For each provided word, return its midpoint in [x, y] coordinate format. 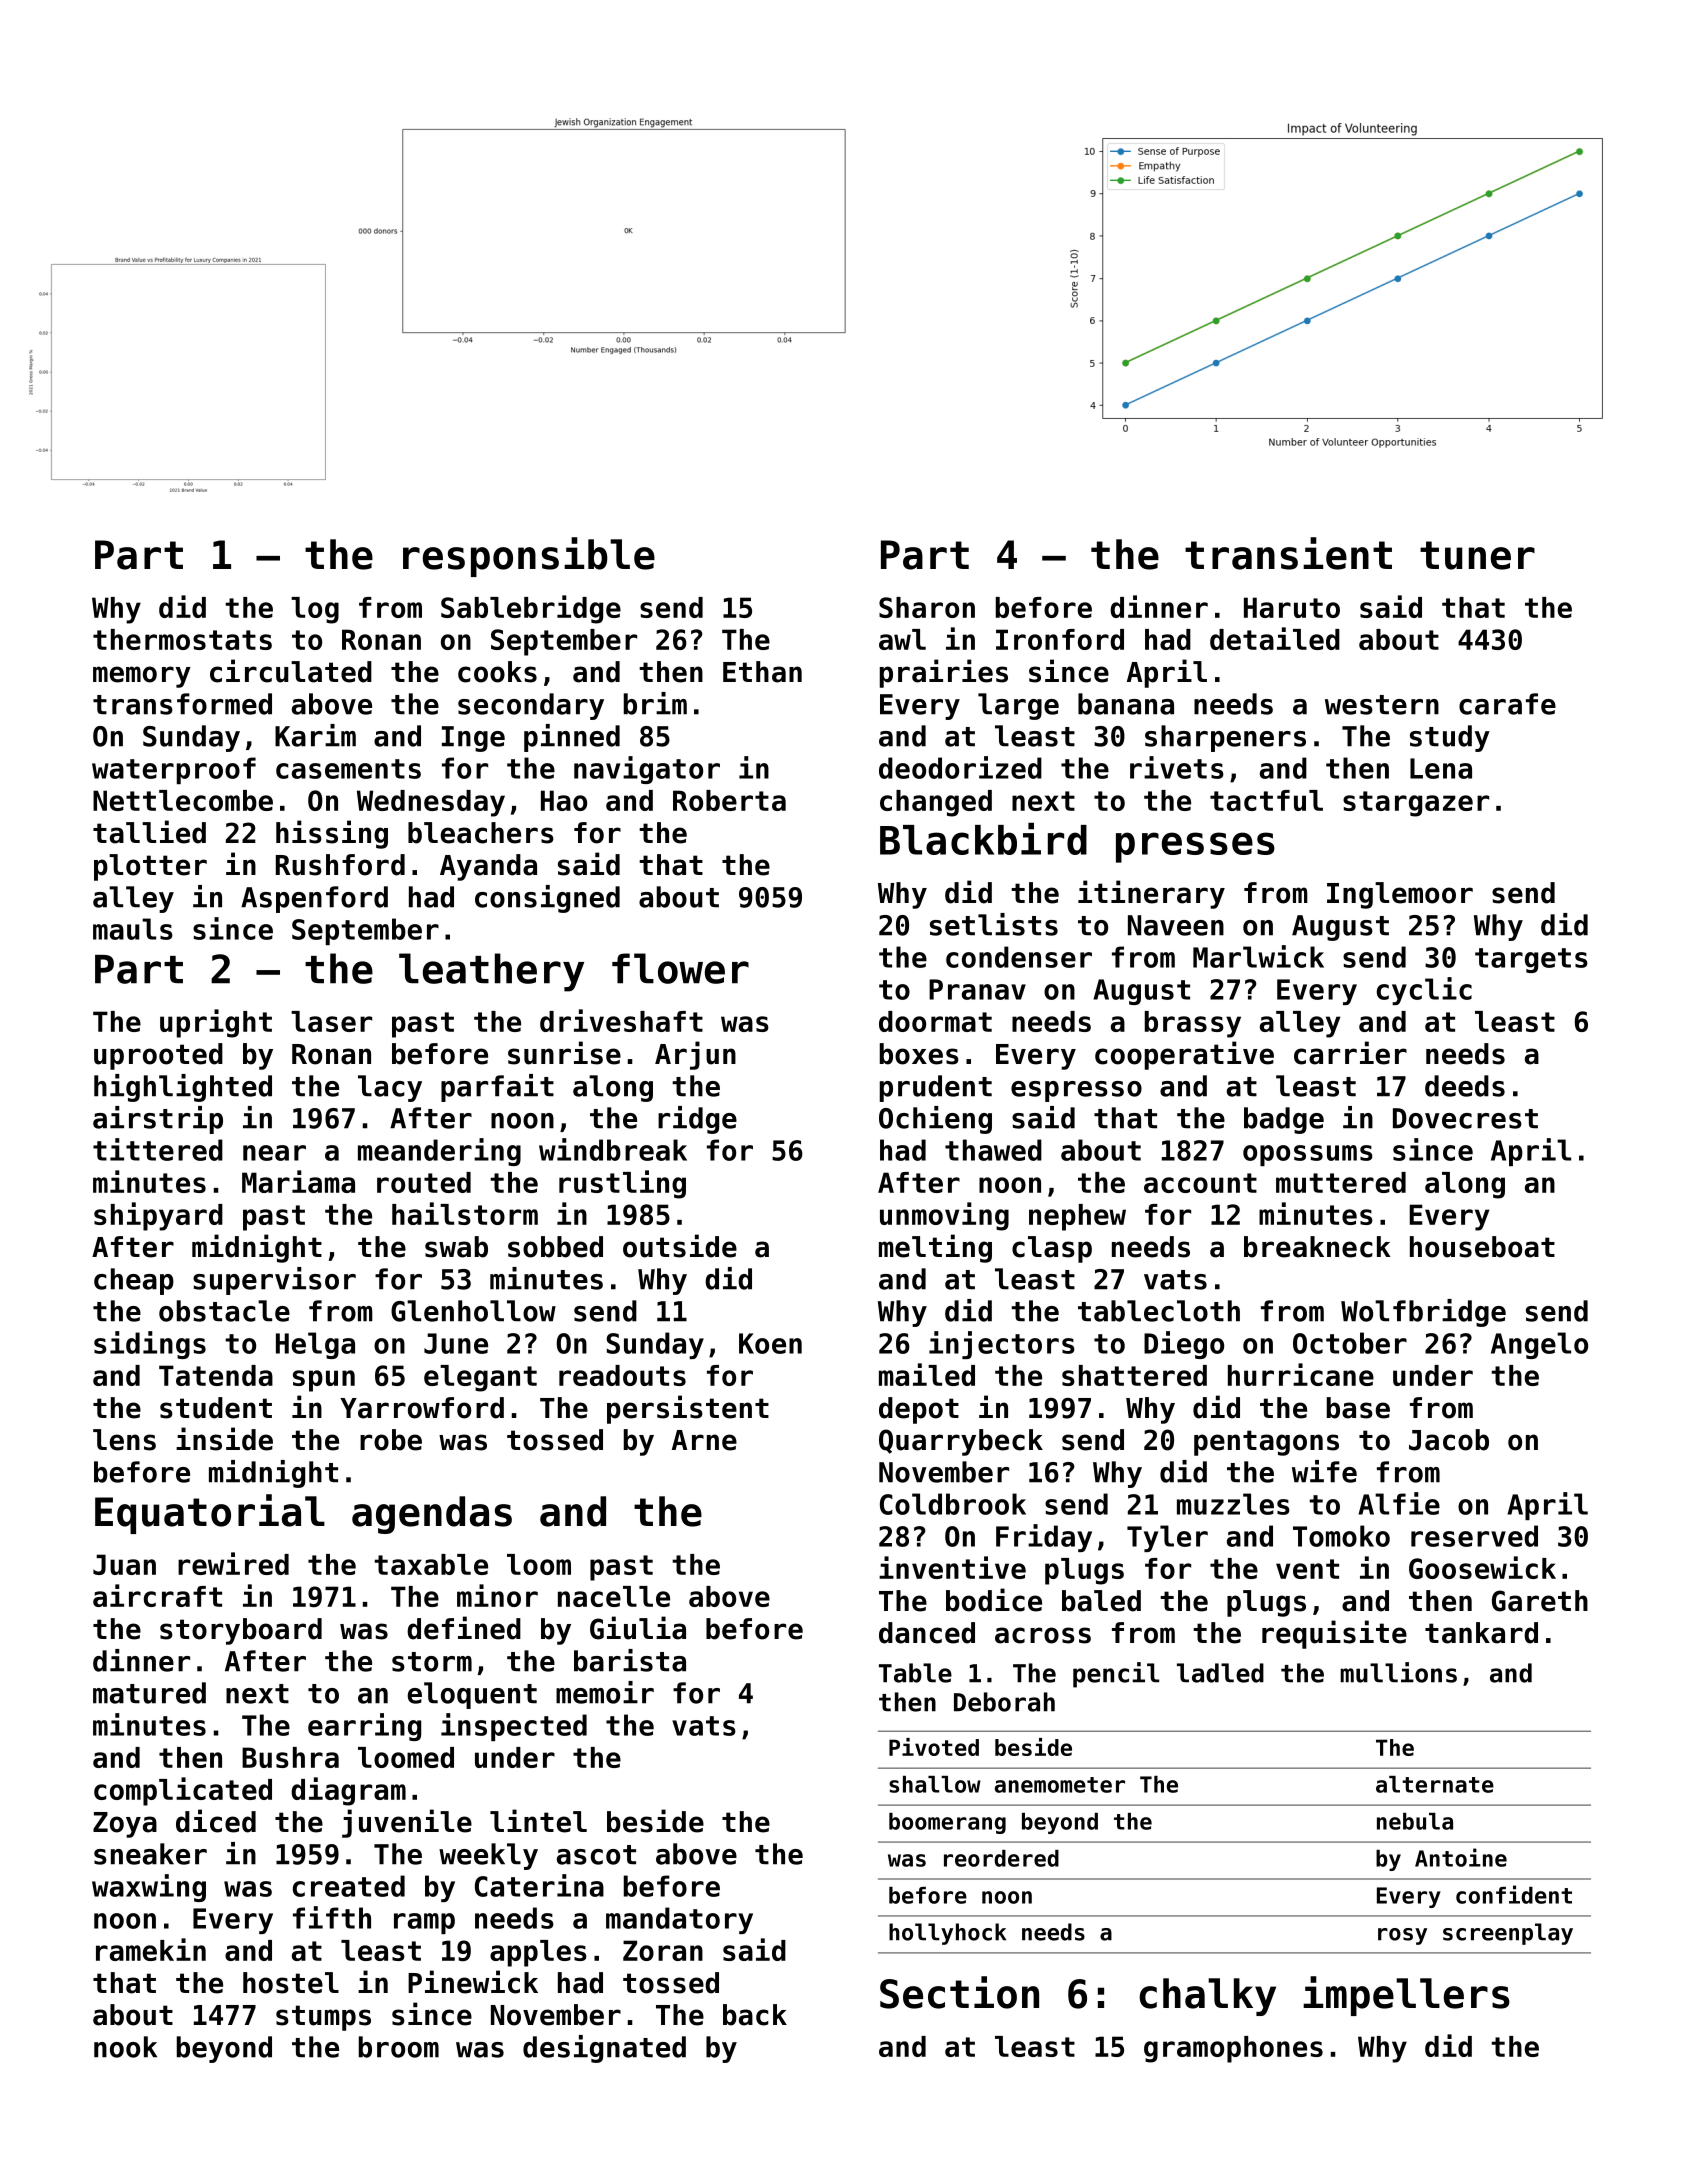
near [274, 1153]
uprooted [158, 1056]
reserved [1474, 1536]
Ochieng [935, 1120]
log [315, 610]
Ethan [762, 672]
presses [1195, 847]
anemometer [1060, 1785]
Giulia [638, 1628]
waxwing [149, 1888]
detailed [1275, 638]
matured [149, 1693]
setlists [994, 924]
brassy [1193, 1024]
